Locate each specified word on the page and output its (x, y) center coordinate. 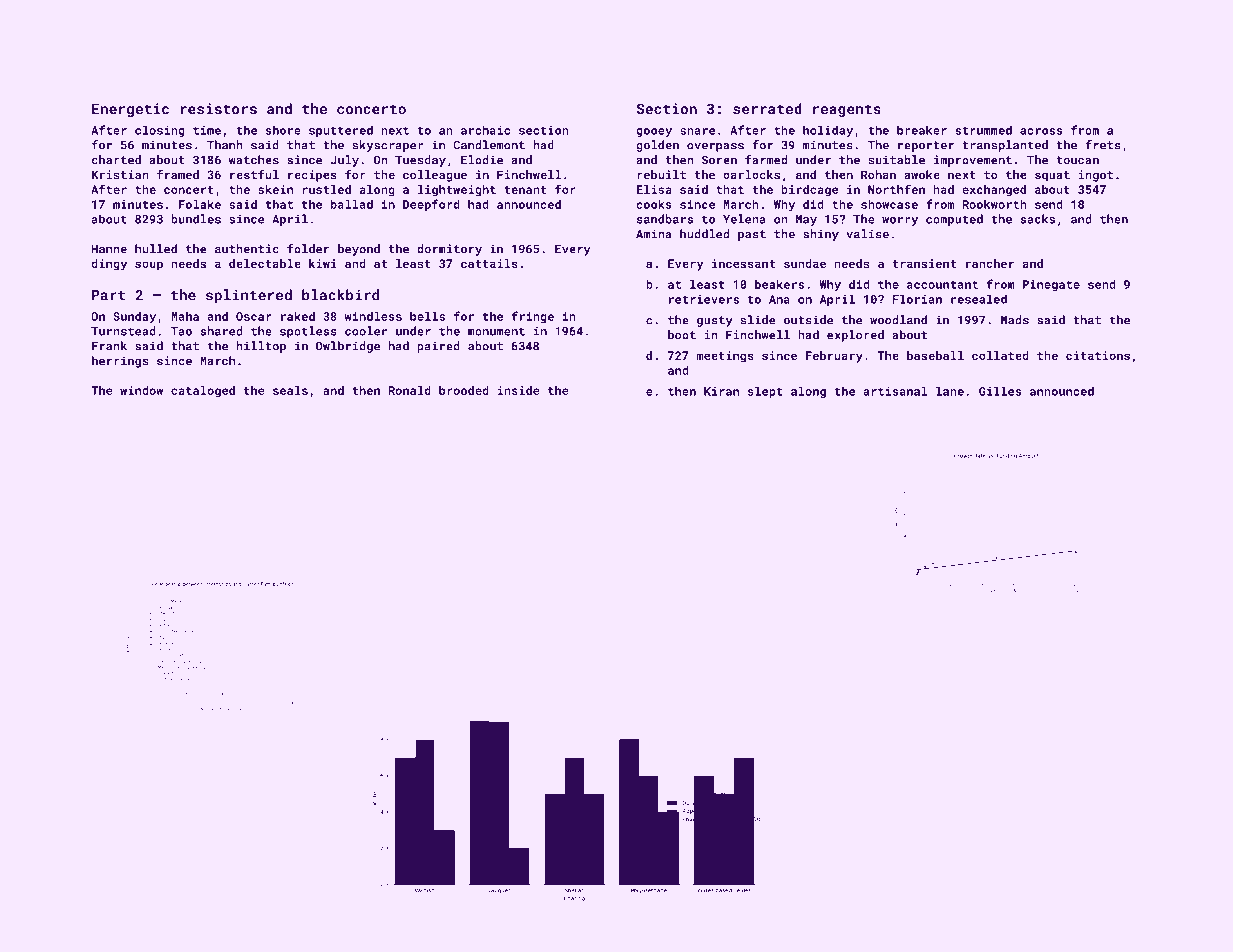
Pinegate (1051, 285)
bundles (196, 219)
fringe (533, 317)
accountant (942, 285)
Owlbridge (348, 347)
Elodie (482, 160)
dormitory (449, 250)
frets (1103, 145)
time (207, 130)
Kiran (721, 391)
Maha (185, 316)
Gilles (1000, 391)
